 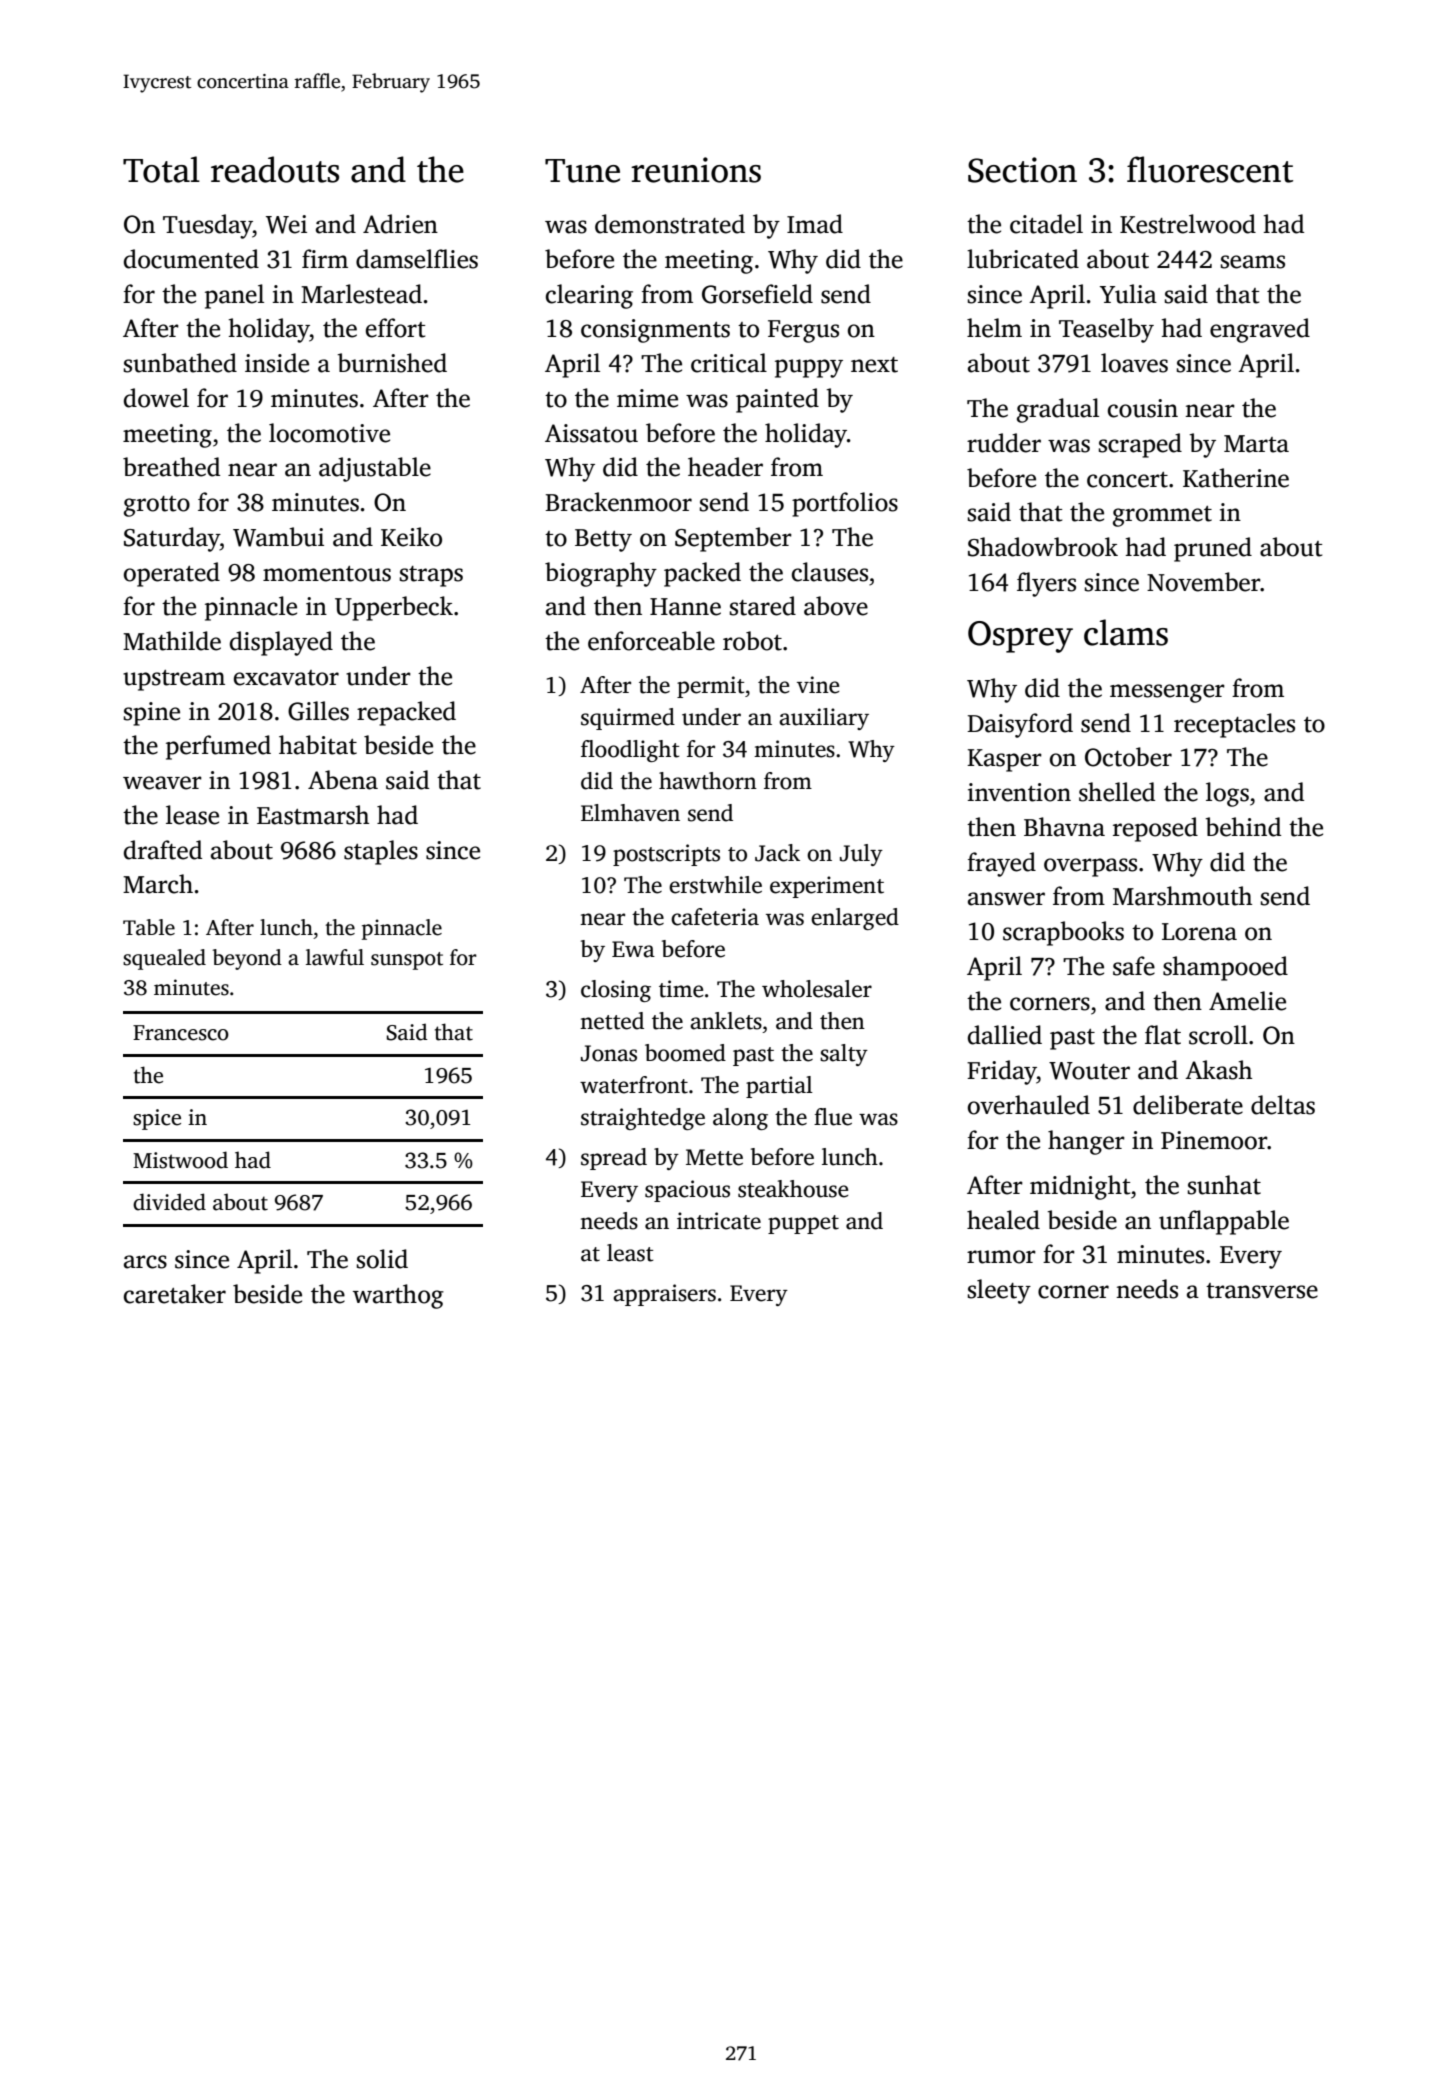 I want to click on reunions, so click(x=696, y=170).
